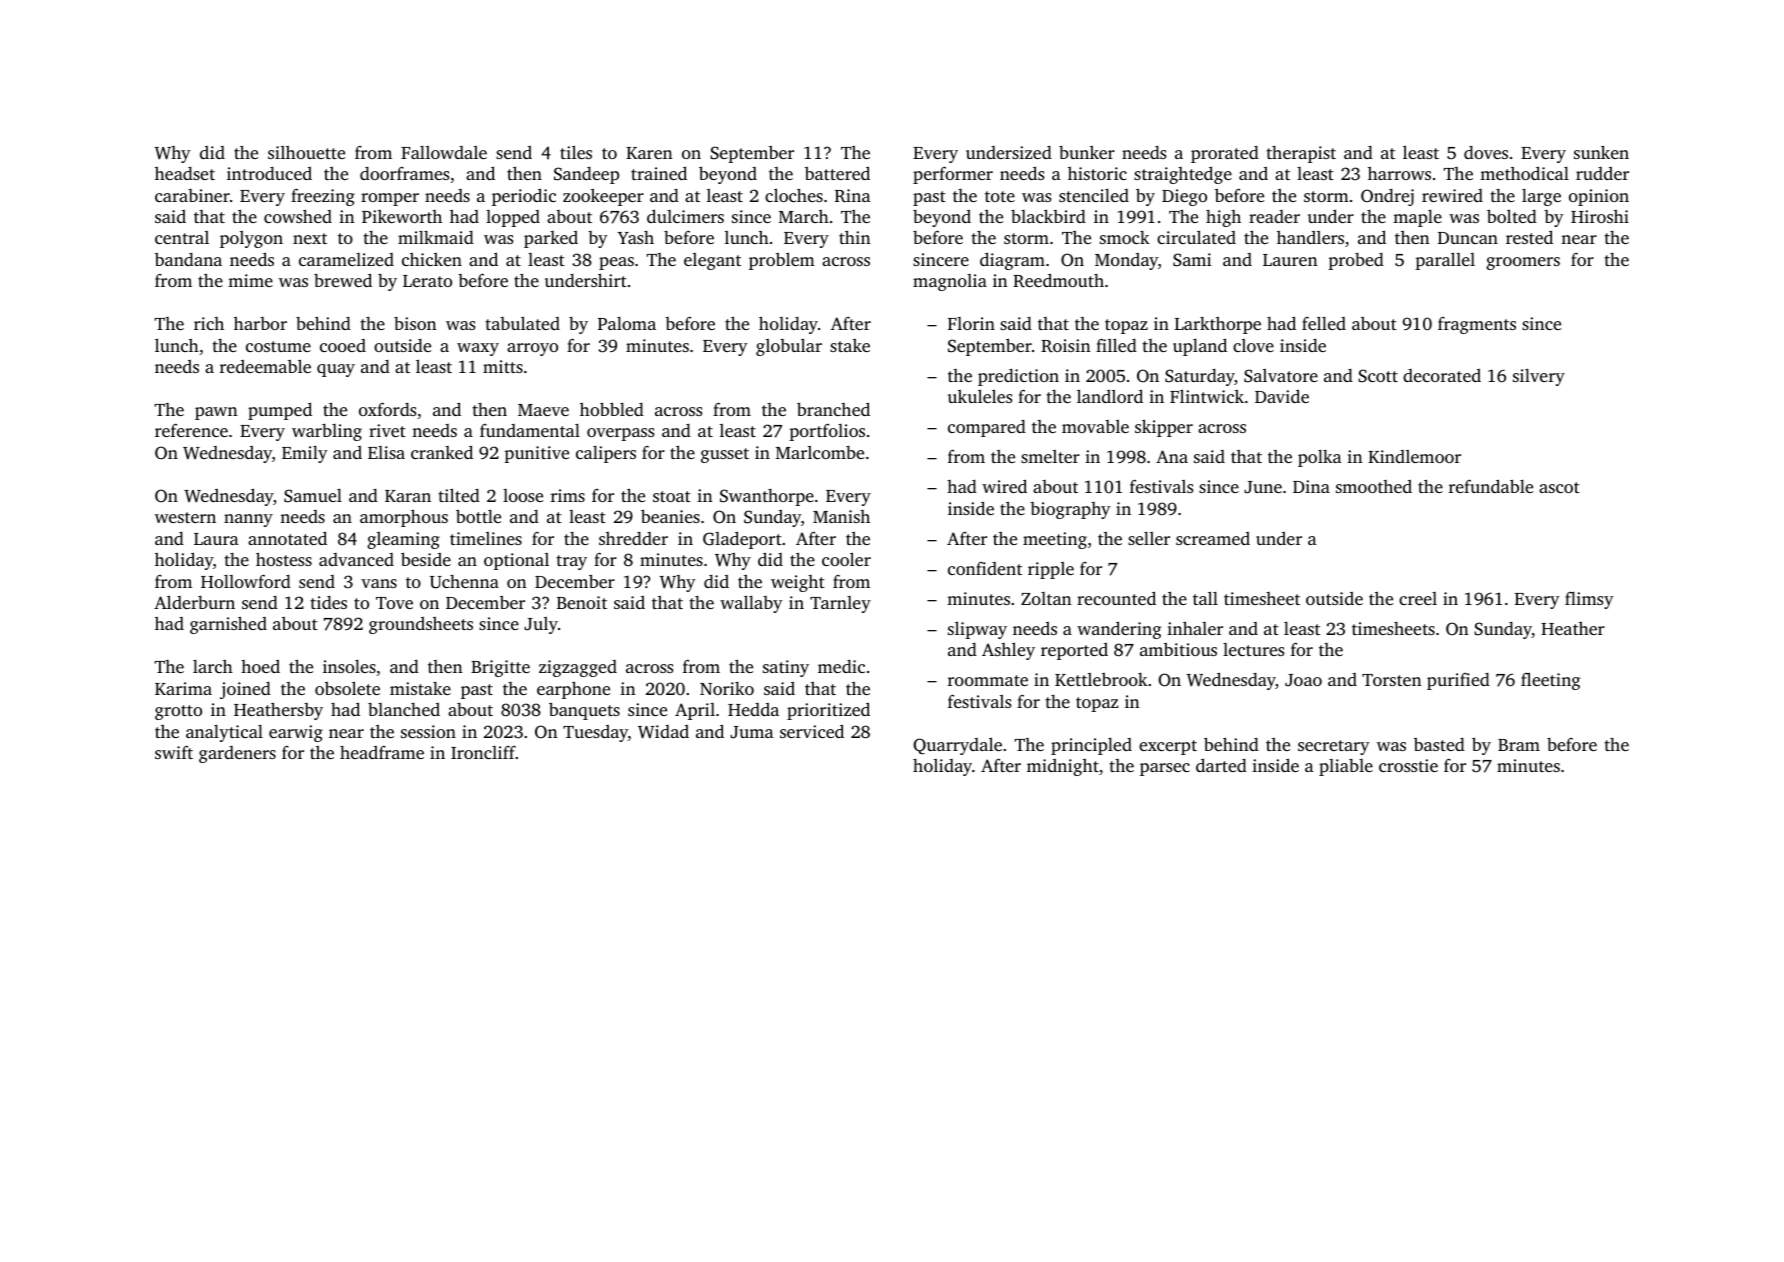 The width and height of the document is (1784, 1262). Describe the element at coordinates (576, 152) in the document. I see `tiles` at that location.
